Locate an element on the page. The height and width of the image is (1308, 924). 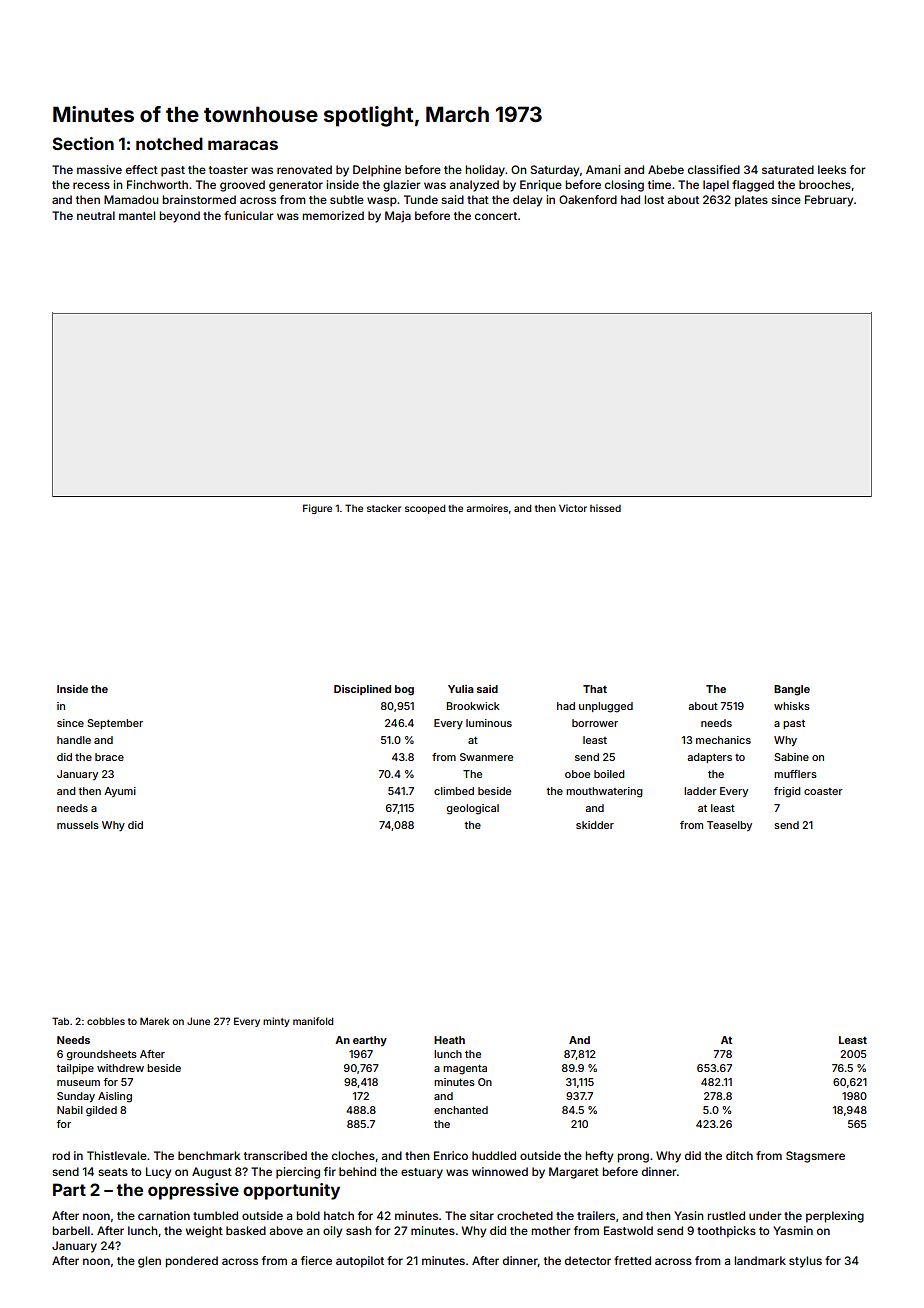
manifold is located at coordinates (313, 1021).
